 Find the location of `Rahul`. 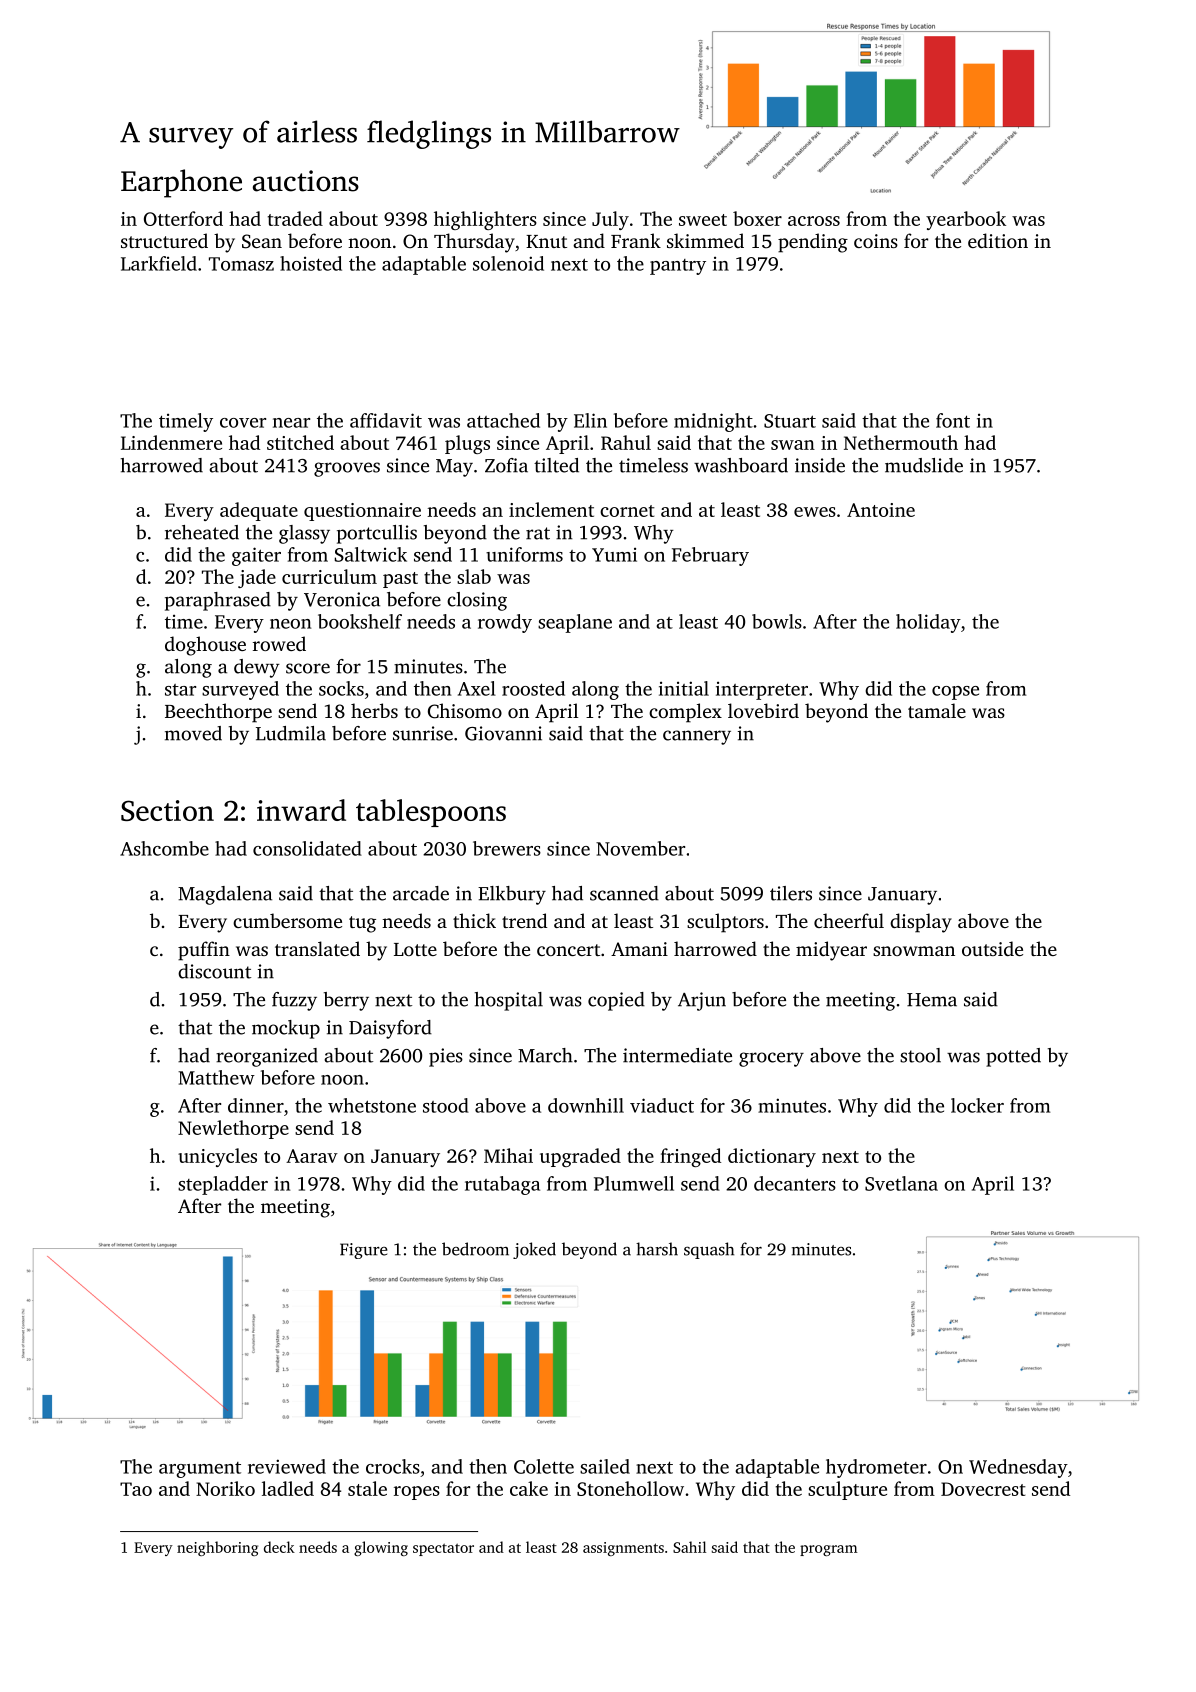

Rahul is located at coordinates (626, 442).
